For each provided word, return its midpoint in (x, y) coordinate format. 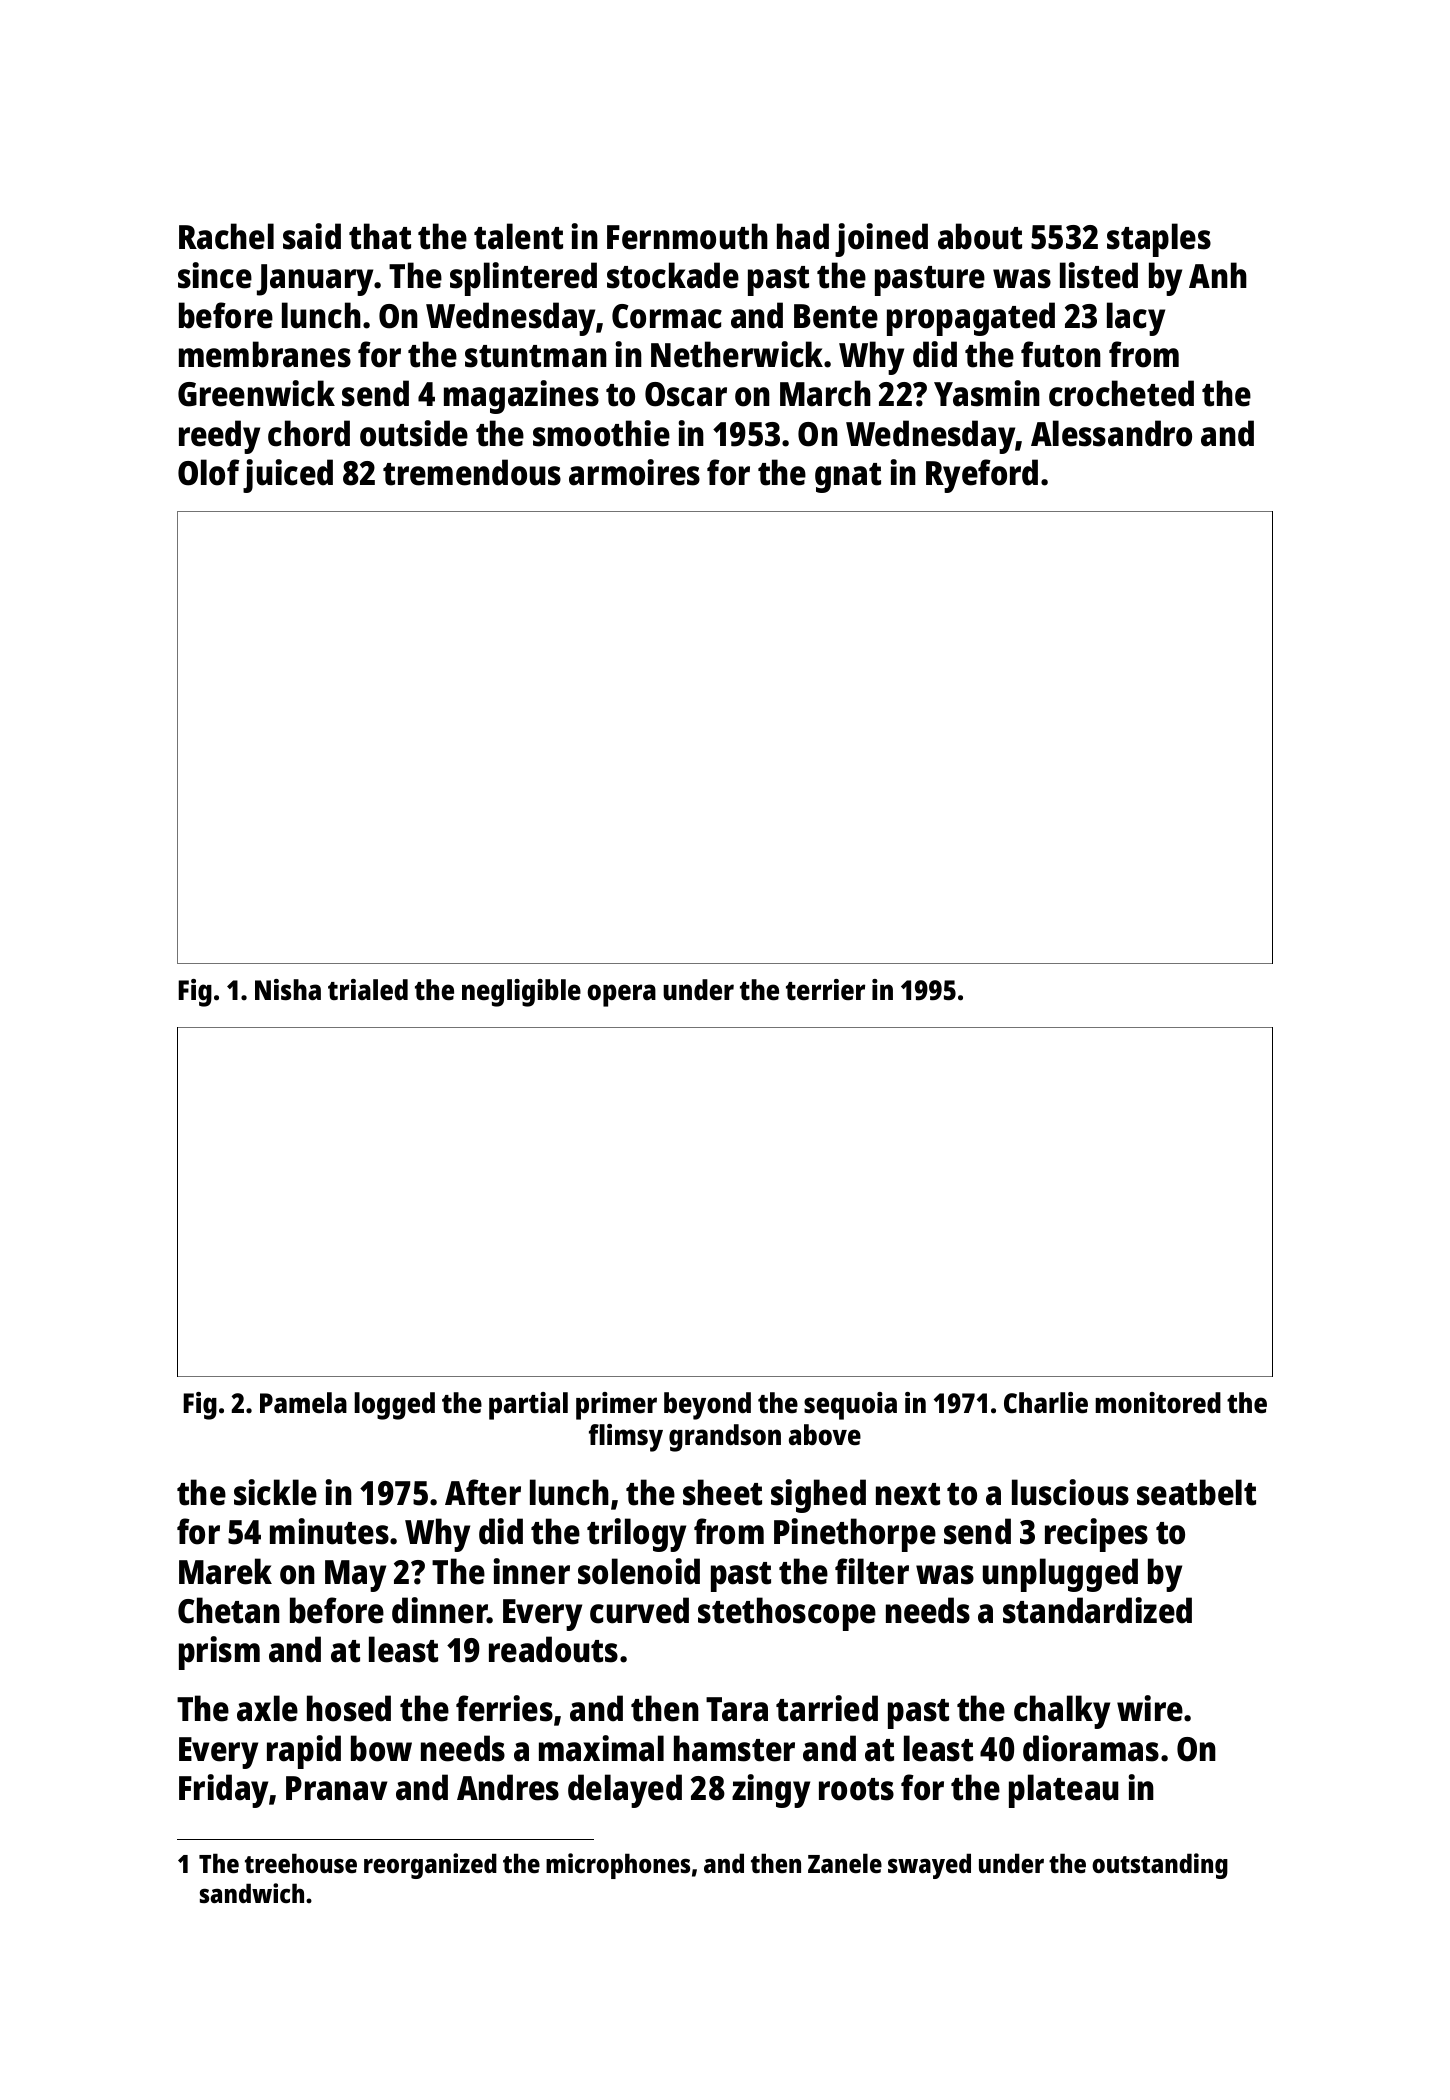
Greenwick (256, 393)
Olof (209, 472)
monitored (1158, 1402)
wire (1150, 1708)
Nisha (288, 989)
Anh (1218, 275)
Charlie (1046, 1403)
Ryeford (982, 476)
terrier (825, 989)
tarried (827, 1708)
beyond (707, 1406)
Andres (508, 1787)
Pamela (303, 1402)
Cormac (667, 316)
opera (621, 995)
